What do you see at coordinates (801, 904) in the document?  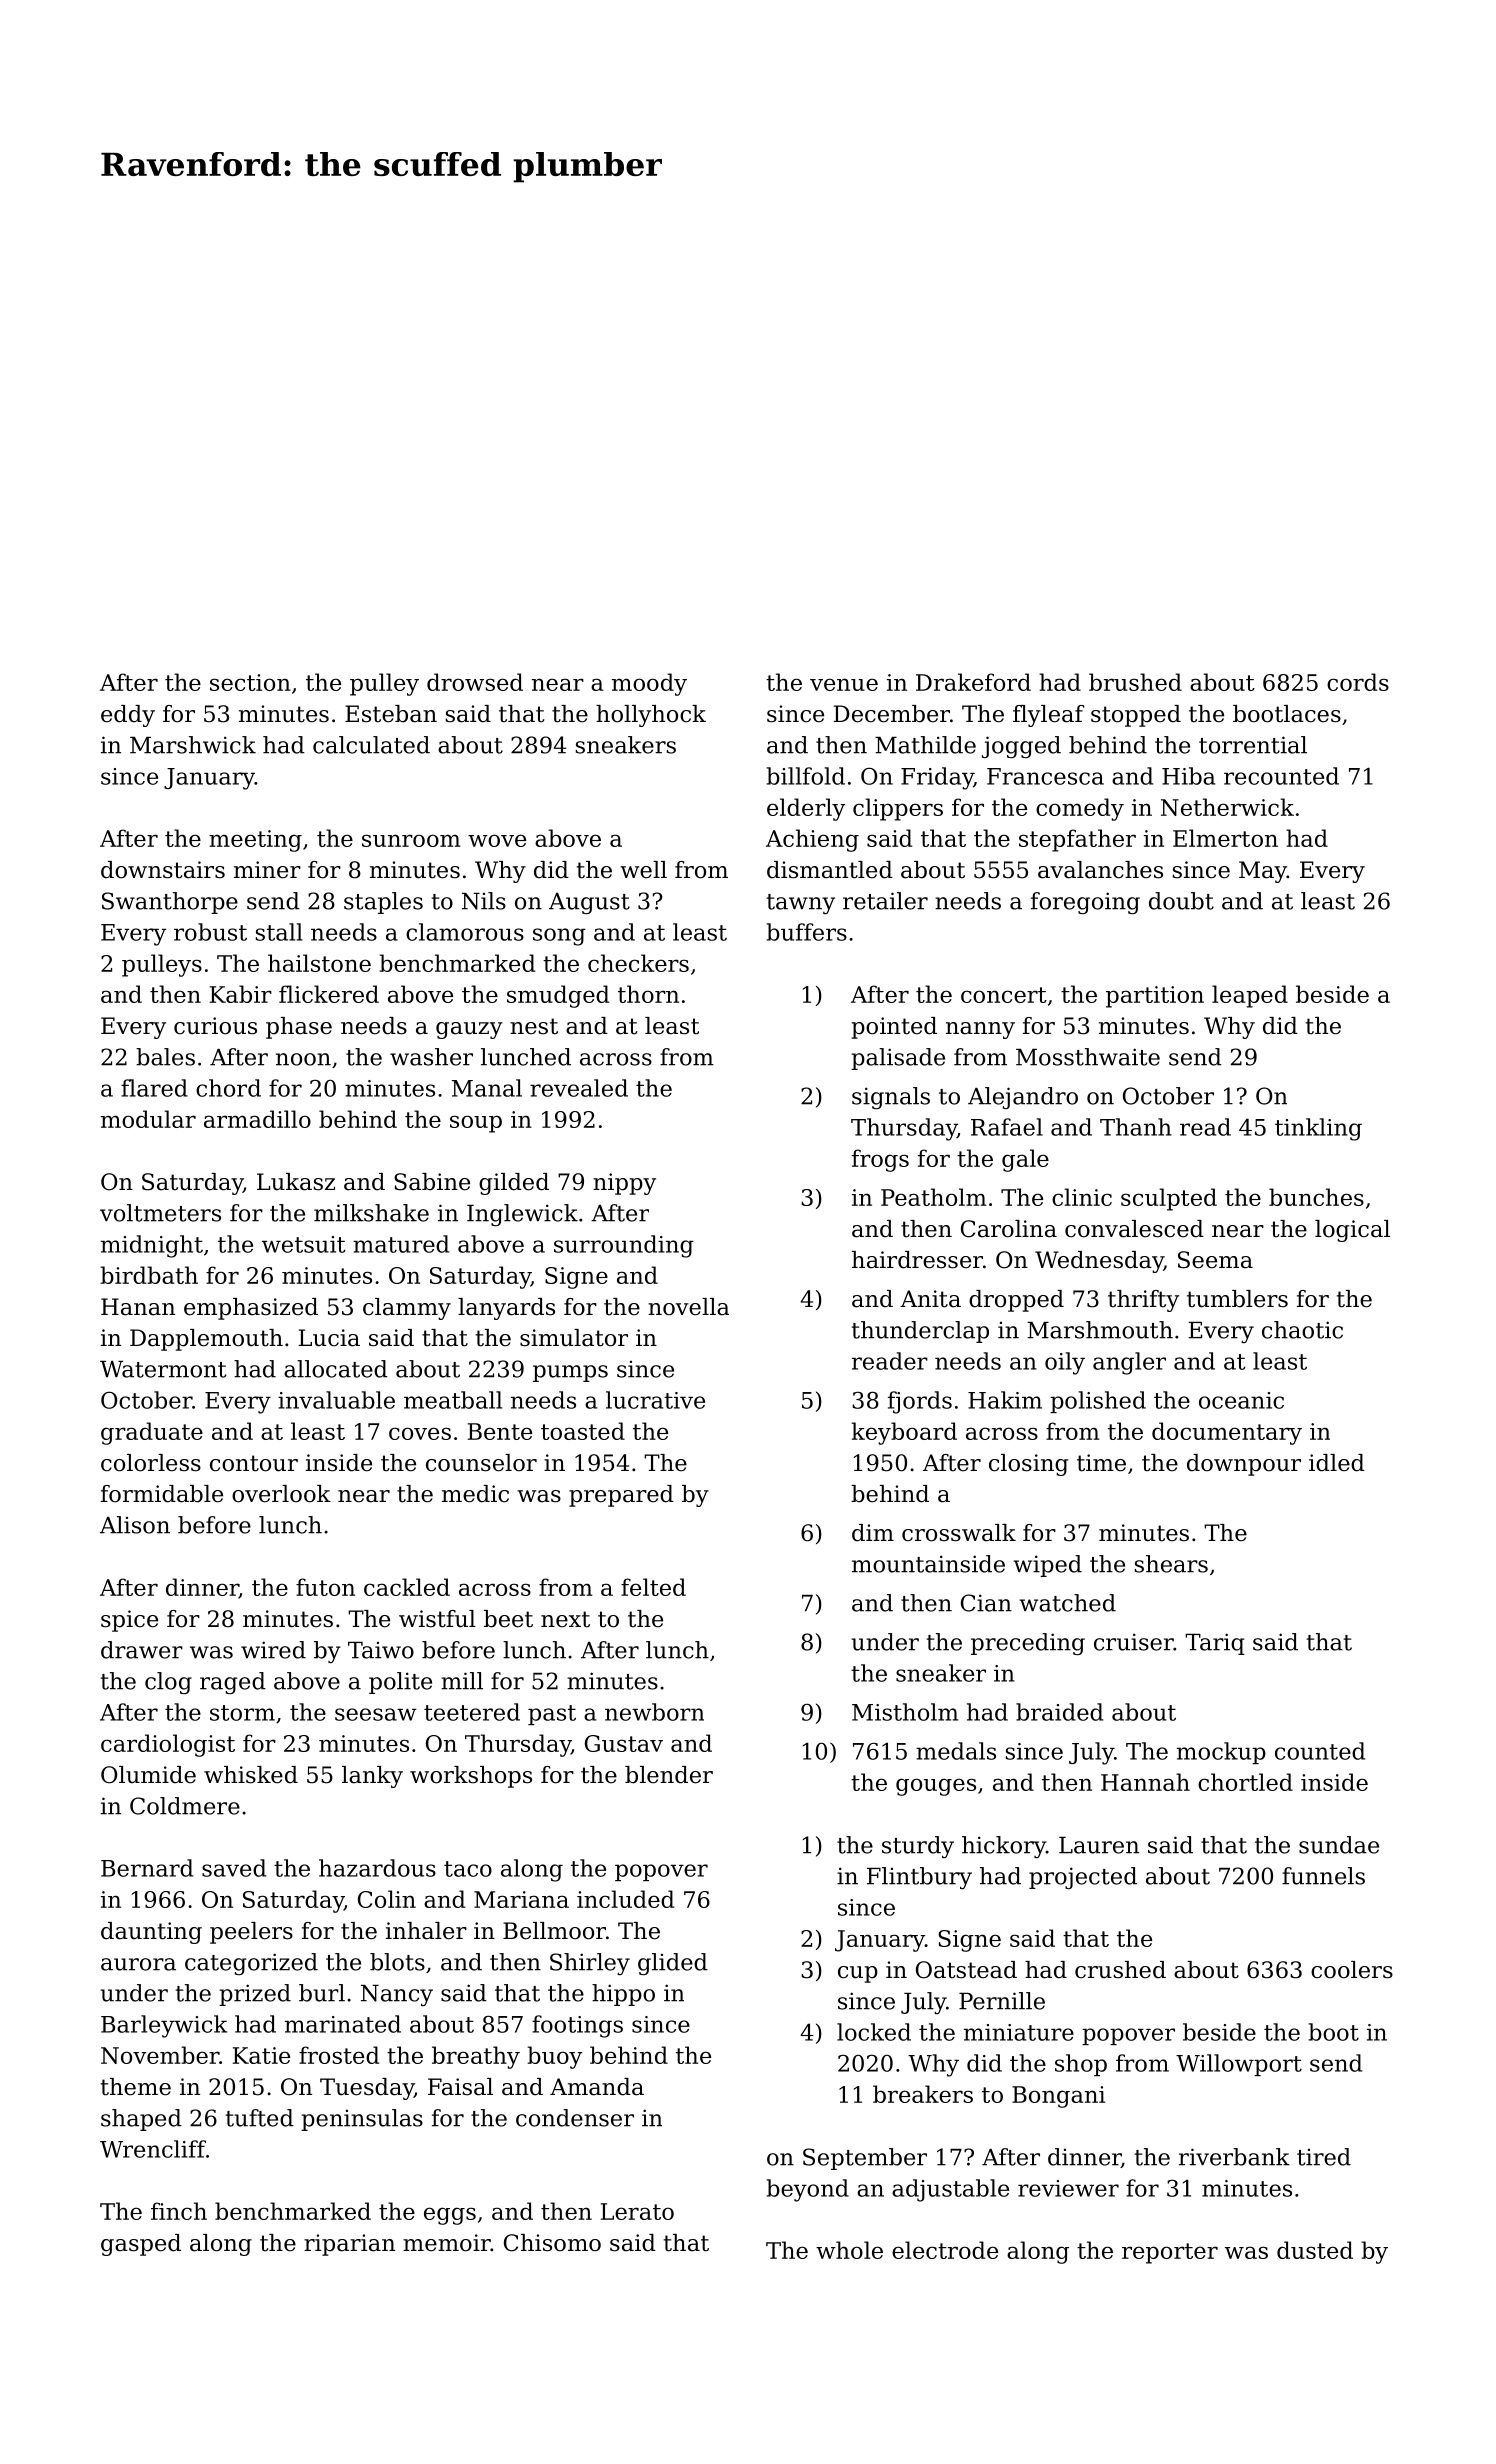 I see `tawny` at bounding box center [801, 904].
